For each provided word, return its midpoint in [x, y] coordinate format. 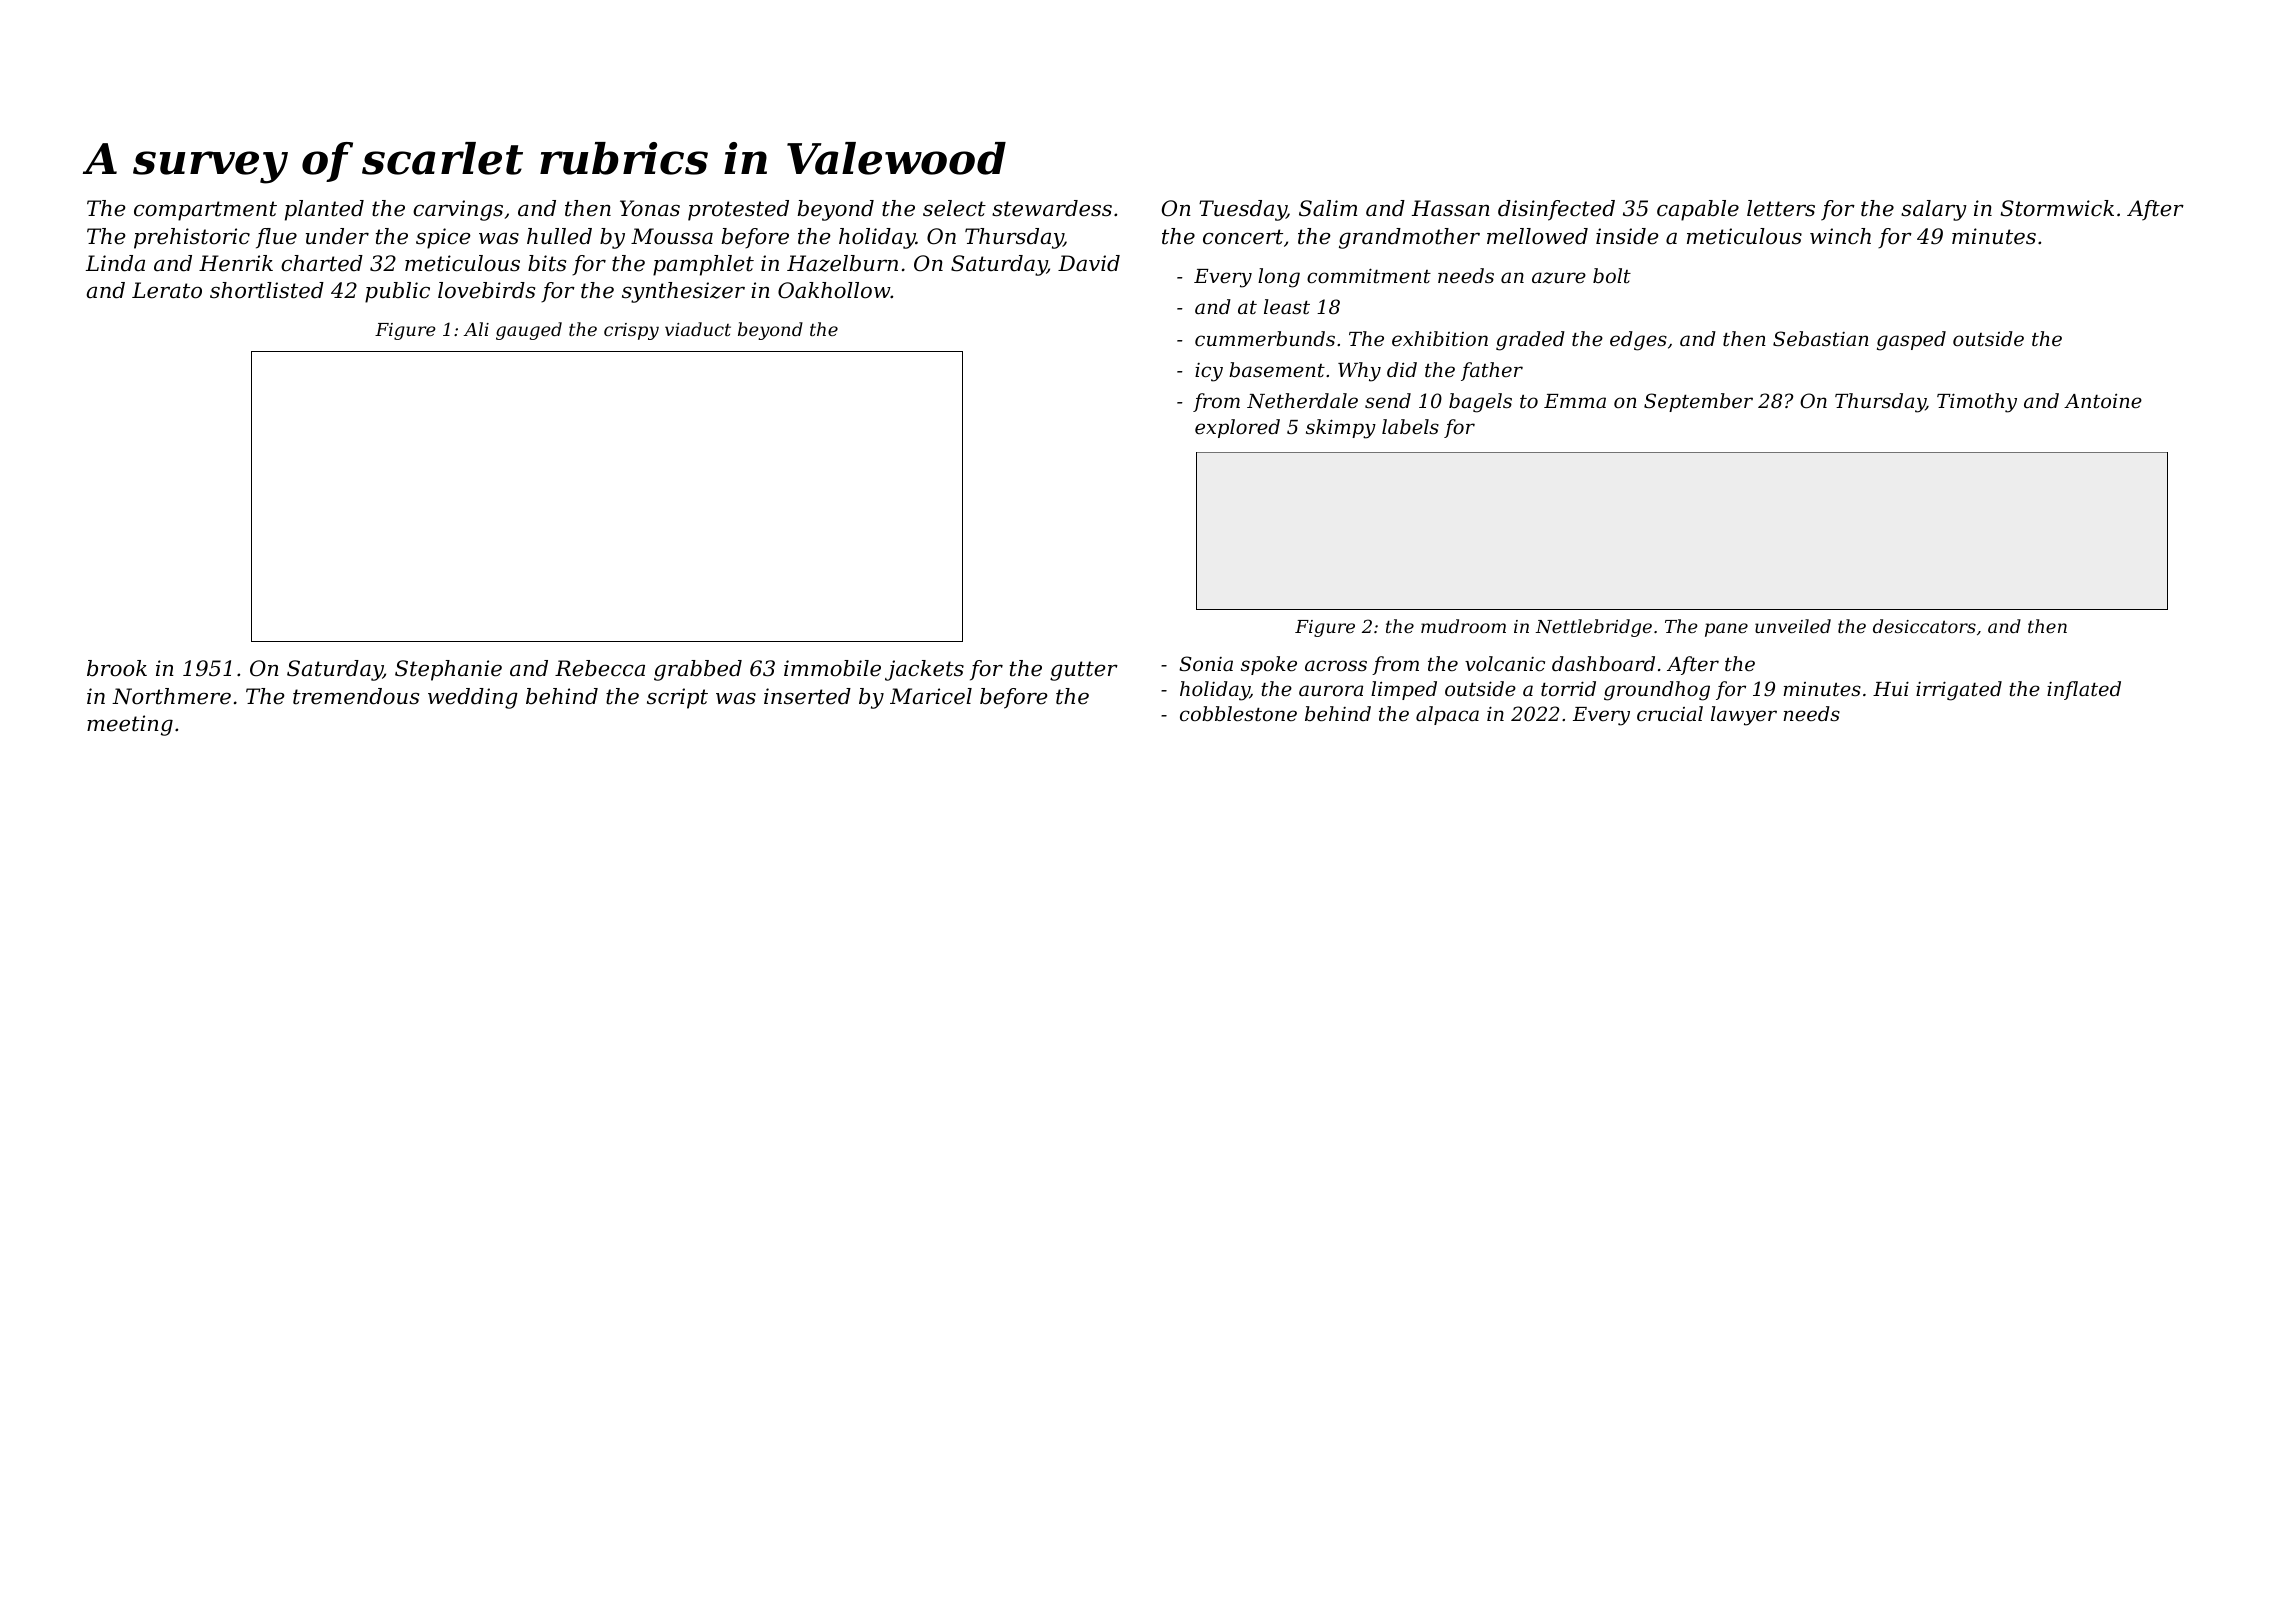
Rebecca [600, 668]
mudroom [1463, 626]
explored [1237, 428]
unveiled [1793, 626]
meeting [130, 725]
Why [1359, 372]
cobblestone [1238, 713]
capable [1698, 210]
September [1698, 402]
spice [443, 238]
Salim [1328, 208]
